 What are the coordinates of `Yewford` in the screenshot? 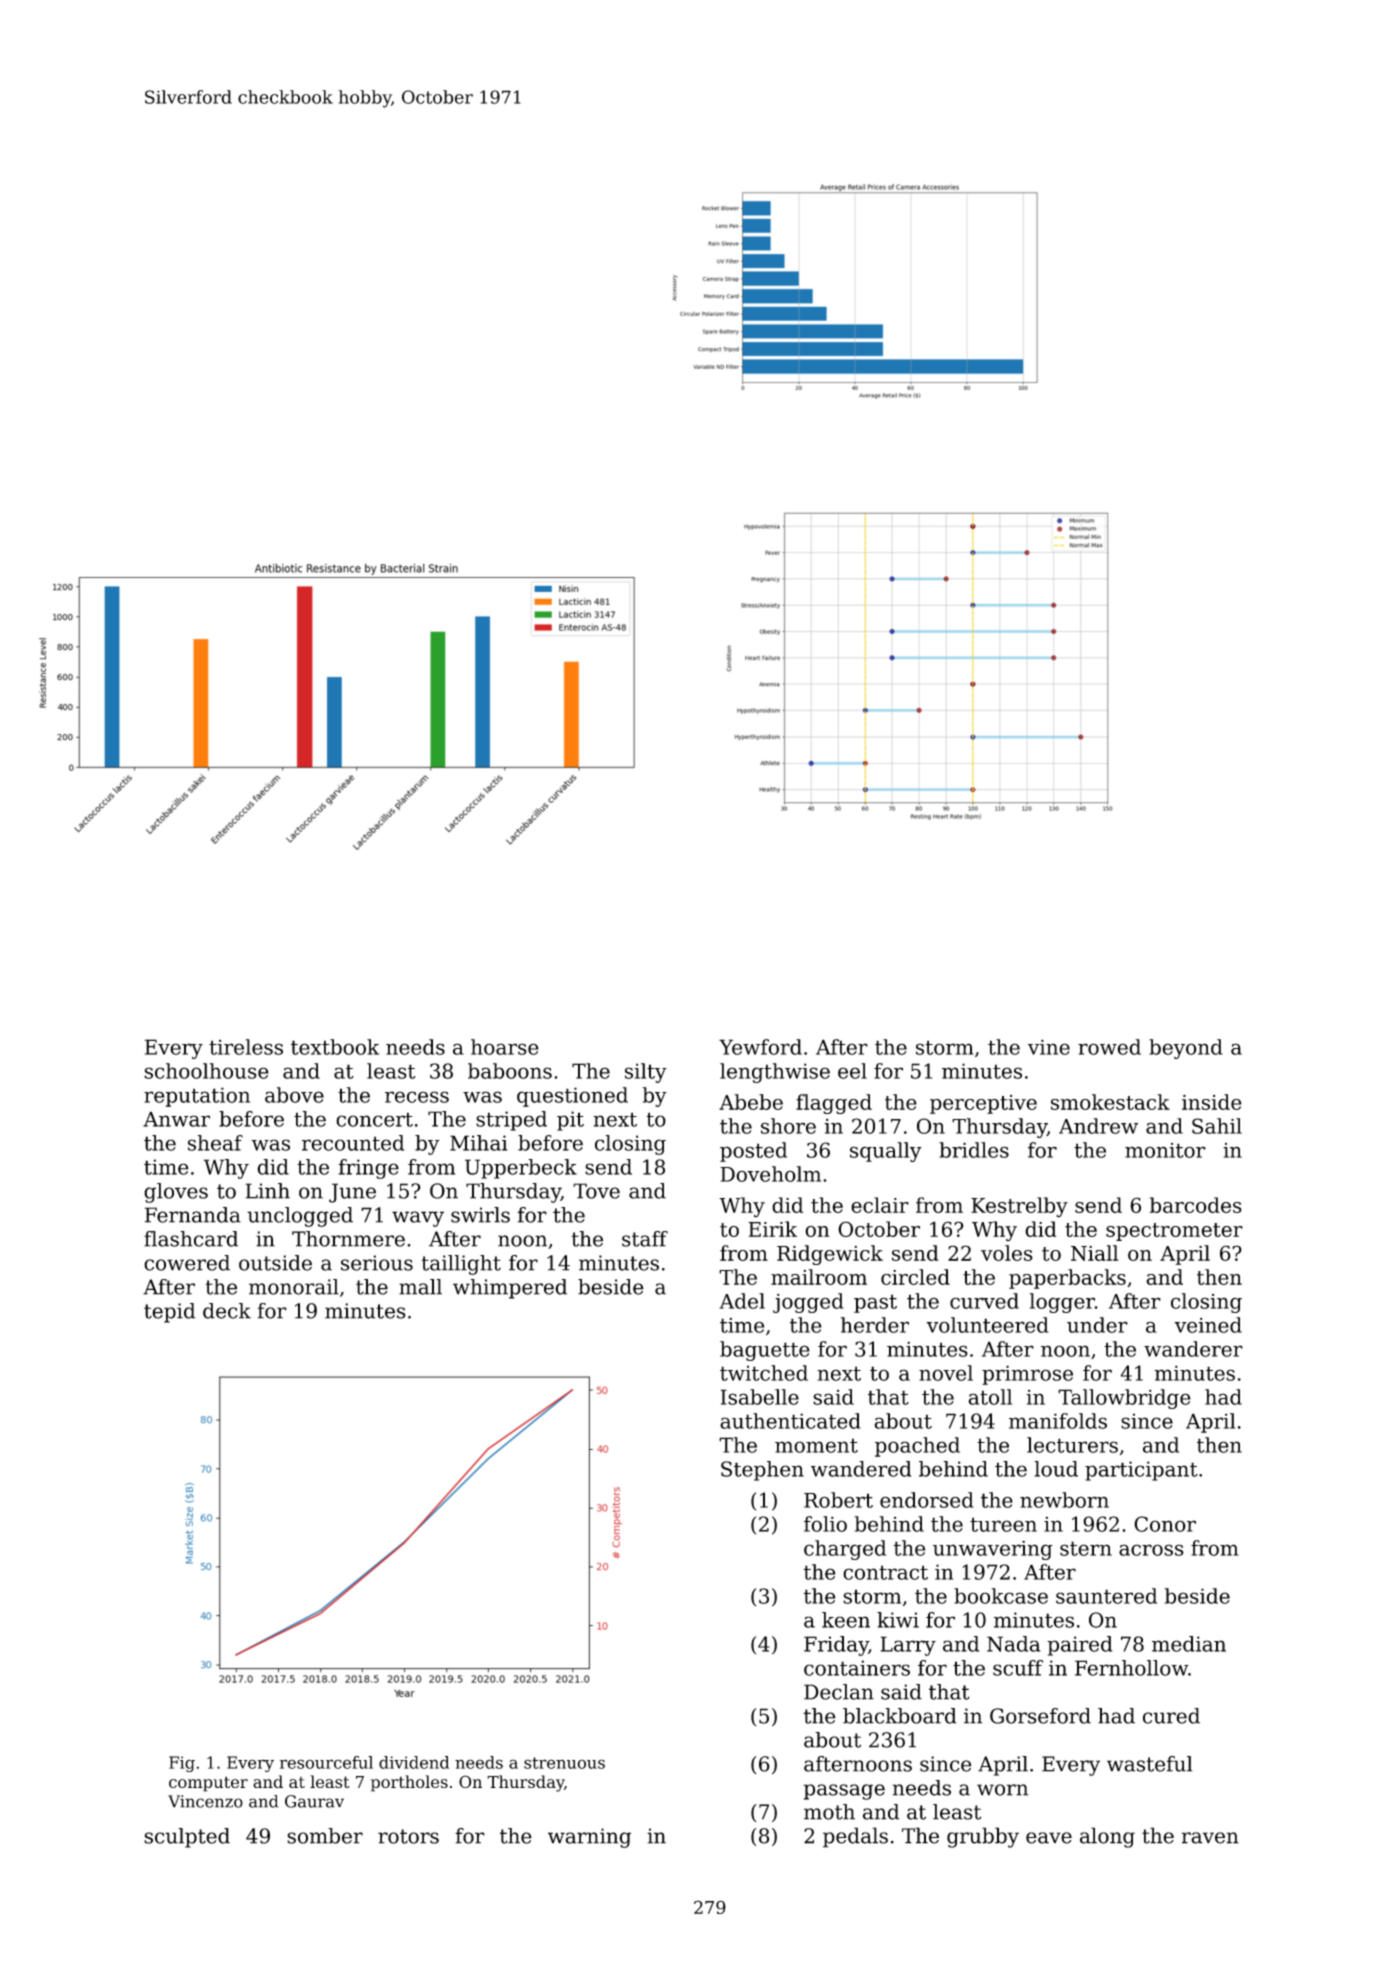 It's located at (760, 1047).
